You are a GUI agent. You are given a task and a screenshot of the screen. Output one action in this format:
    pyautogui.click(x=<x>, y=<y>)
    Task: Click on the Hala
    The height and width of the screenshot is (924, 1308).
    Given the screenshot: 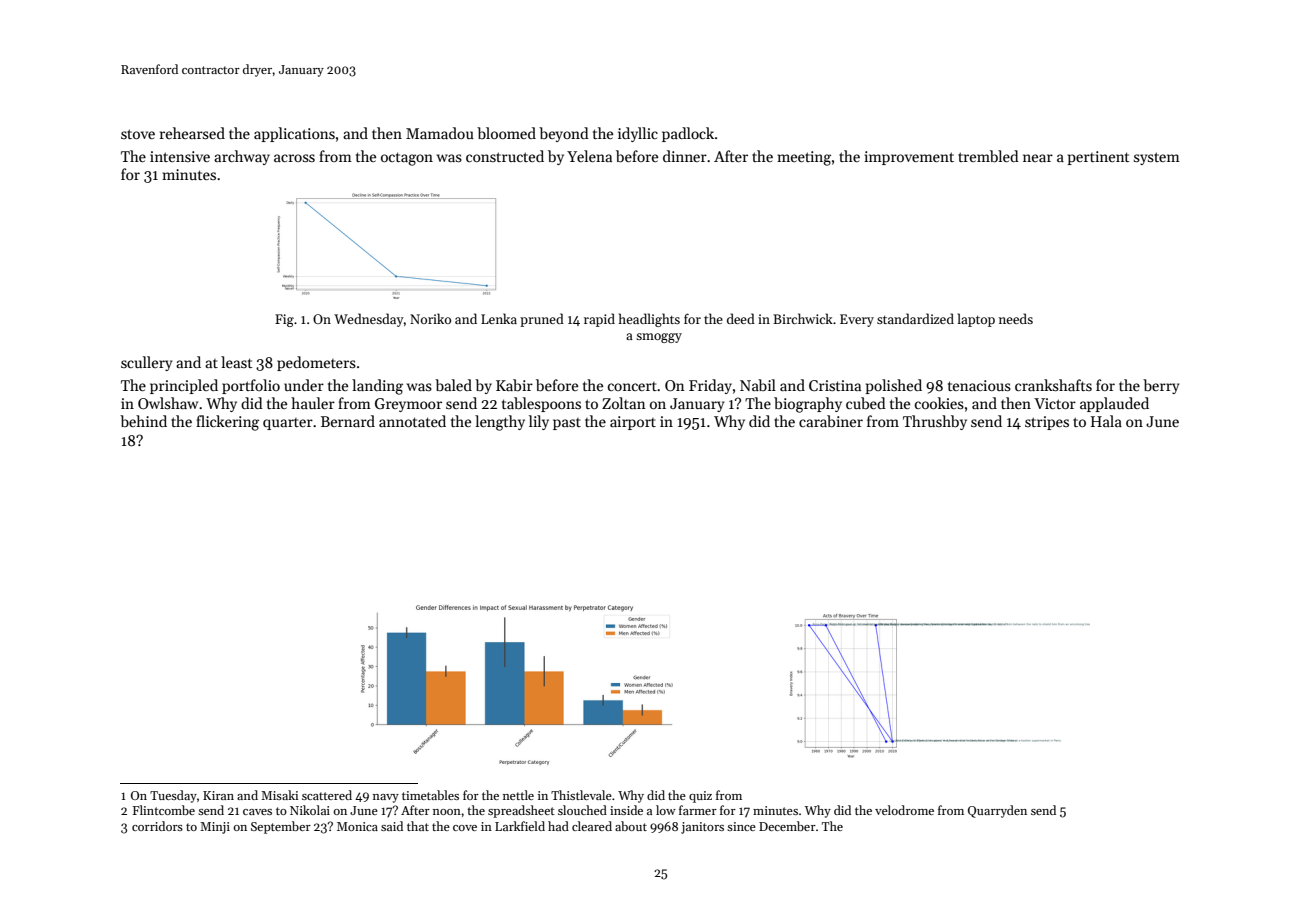 What is the action you would take?
    pyautogui.click(x=1106, y=421)
